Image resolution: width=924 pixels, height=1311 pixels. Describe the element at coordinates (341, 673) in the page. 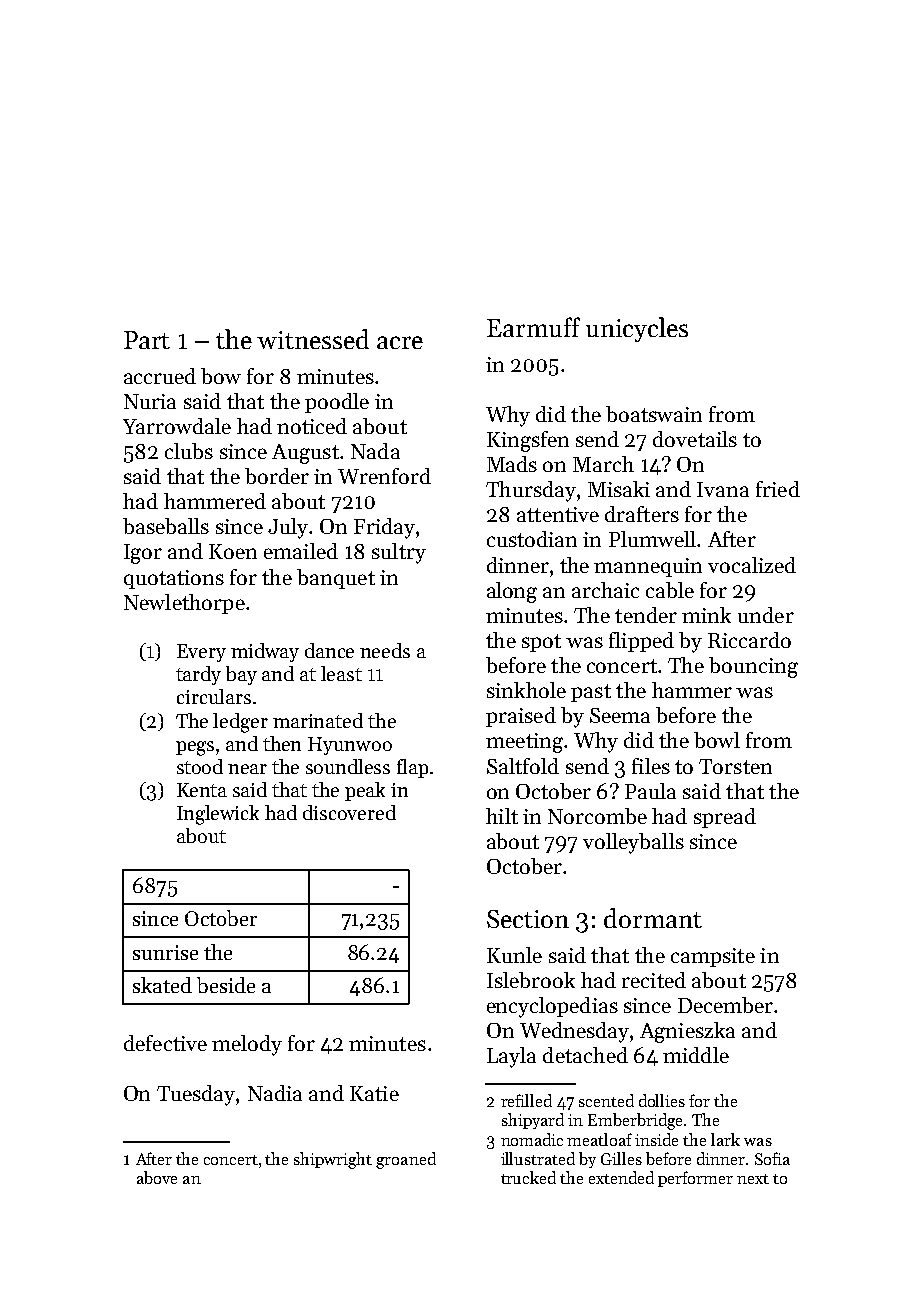

I see `least` at that location.
